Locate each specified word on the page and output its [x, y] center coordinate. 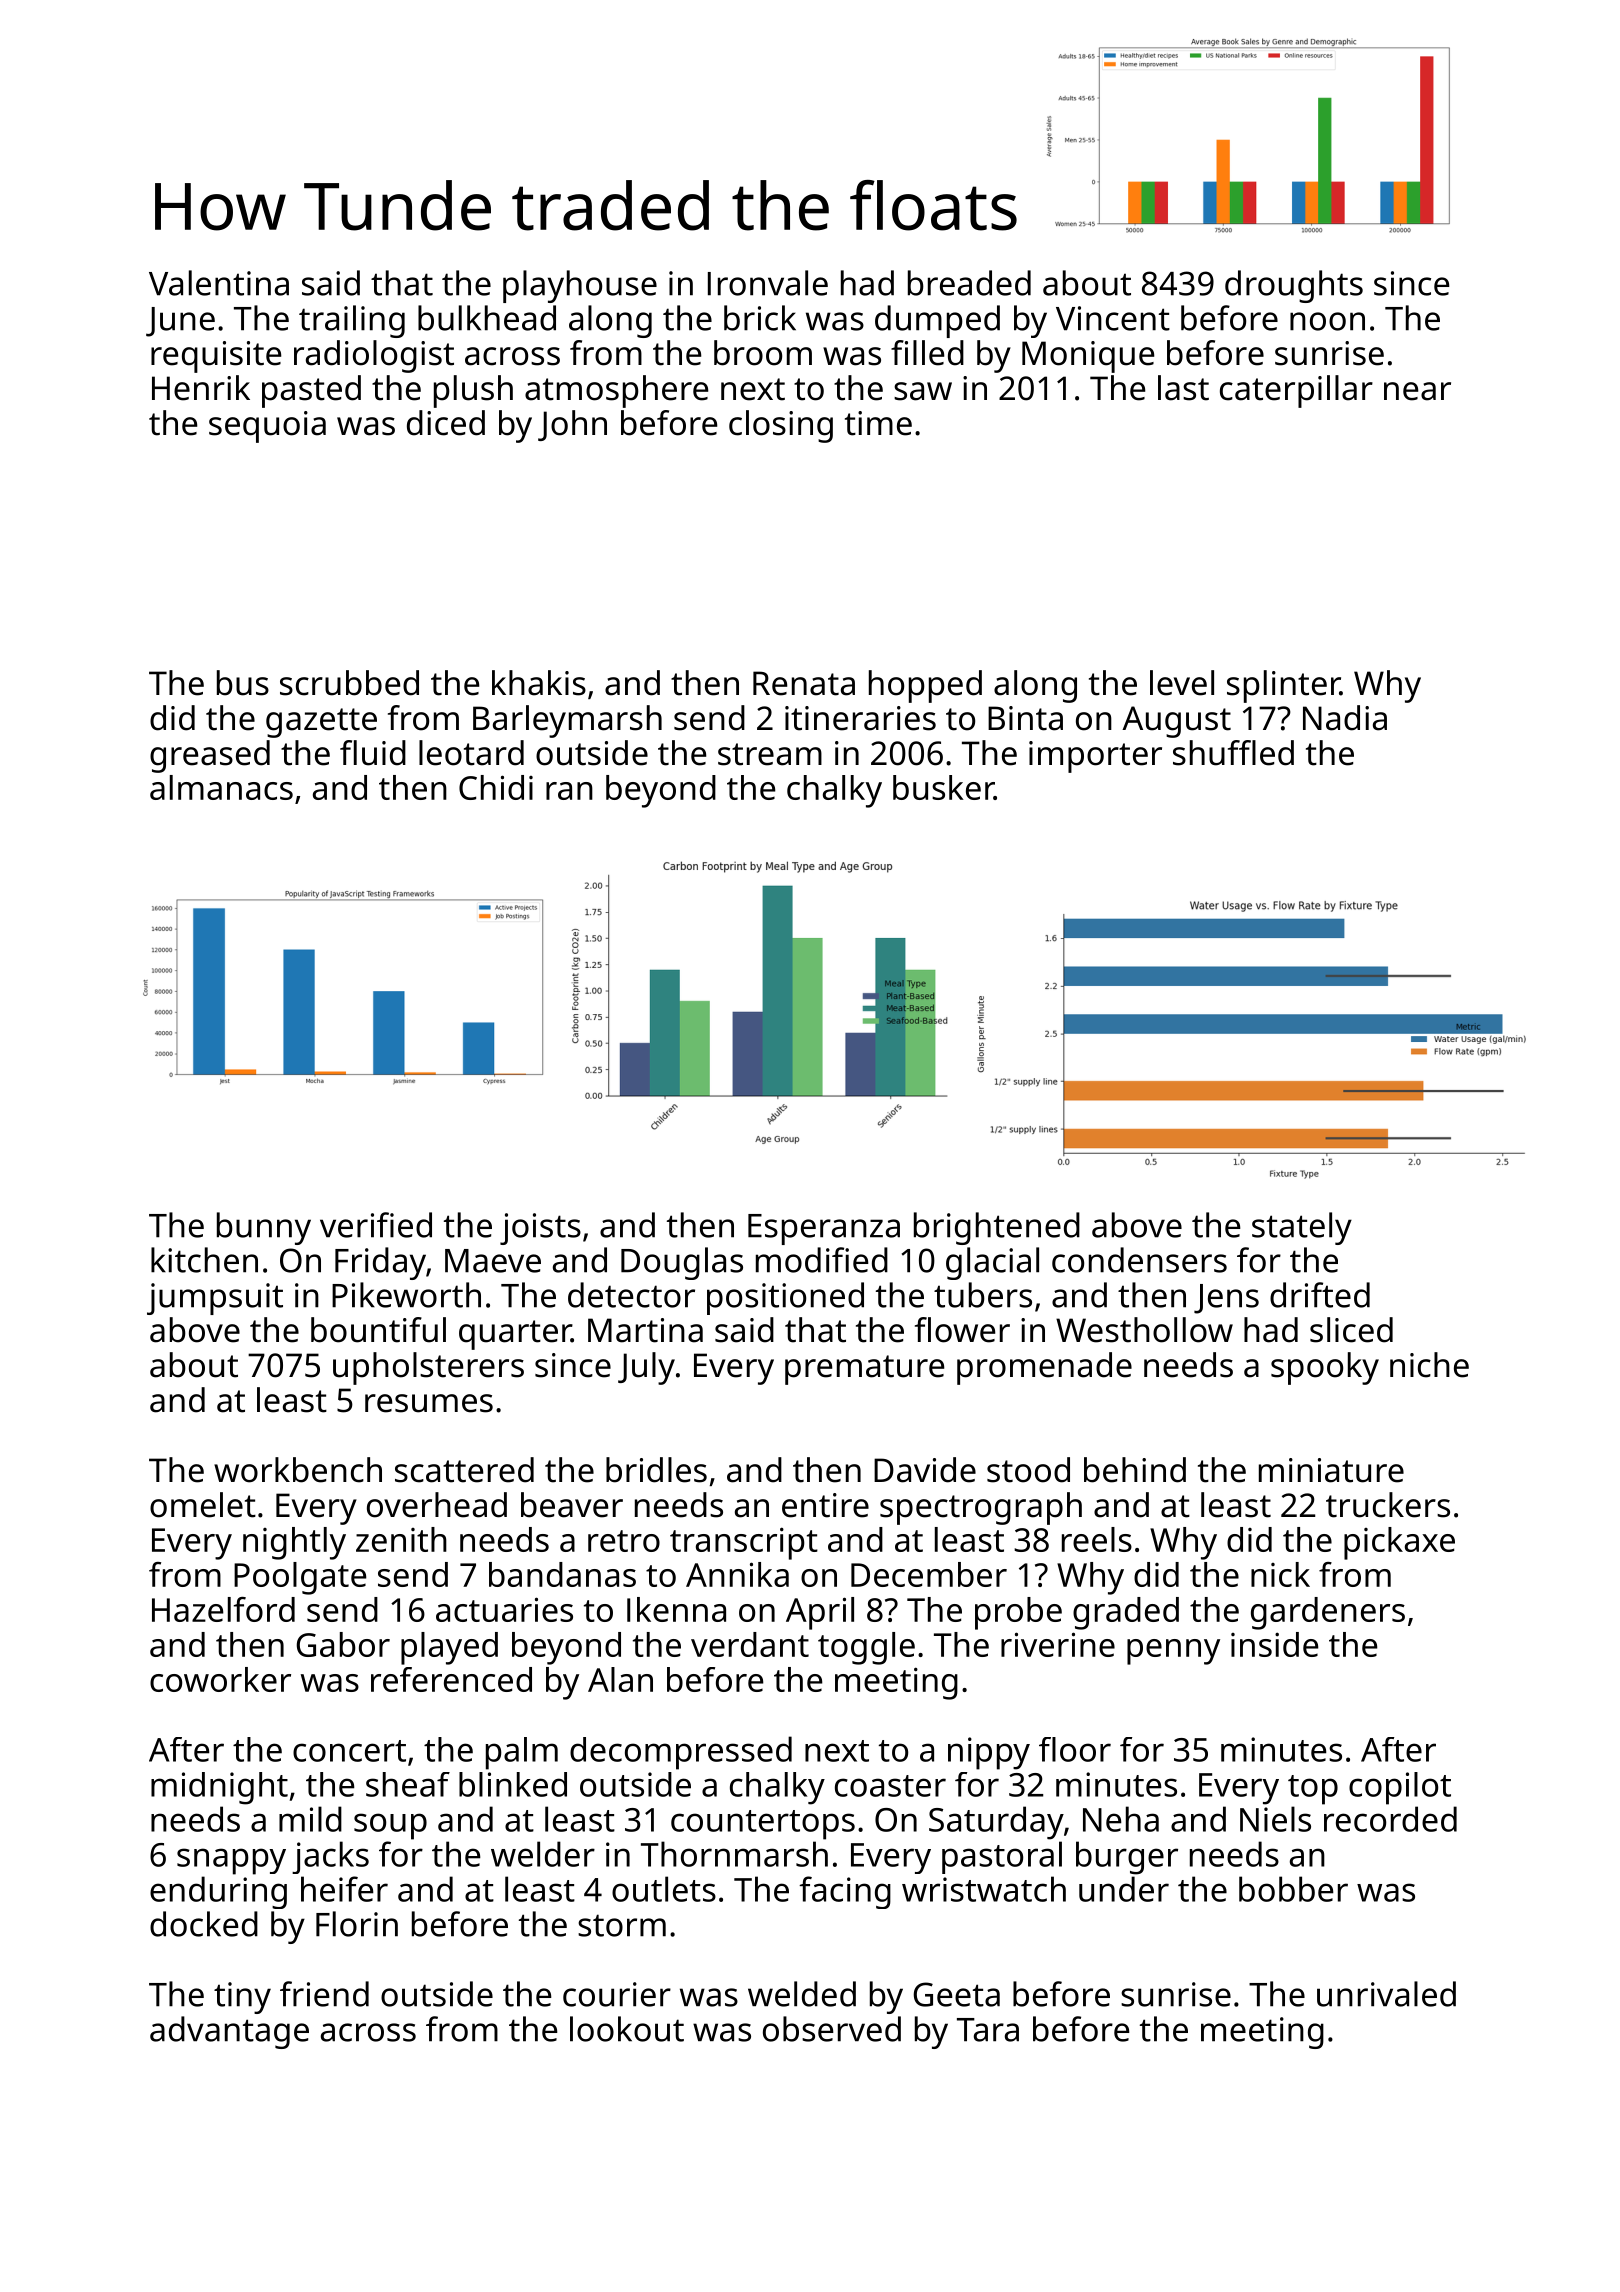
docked [204, 1924]
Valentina [219, 283]
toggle [866, 1648]
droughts [1294, 286]
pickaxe [1399, 1543]
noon [1327, 321]
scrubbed [349, 683]
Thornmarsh [734, 1854]
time [878, 423]
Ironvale [768, 283]
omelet [203, 1505]
